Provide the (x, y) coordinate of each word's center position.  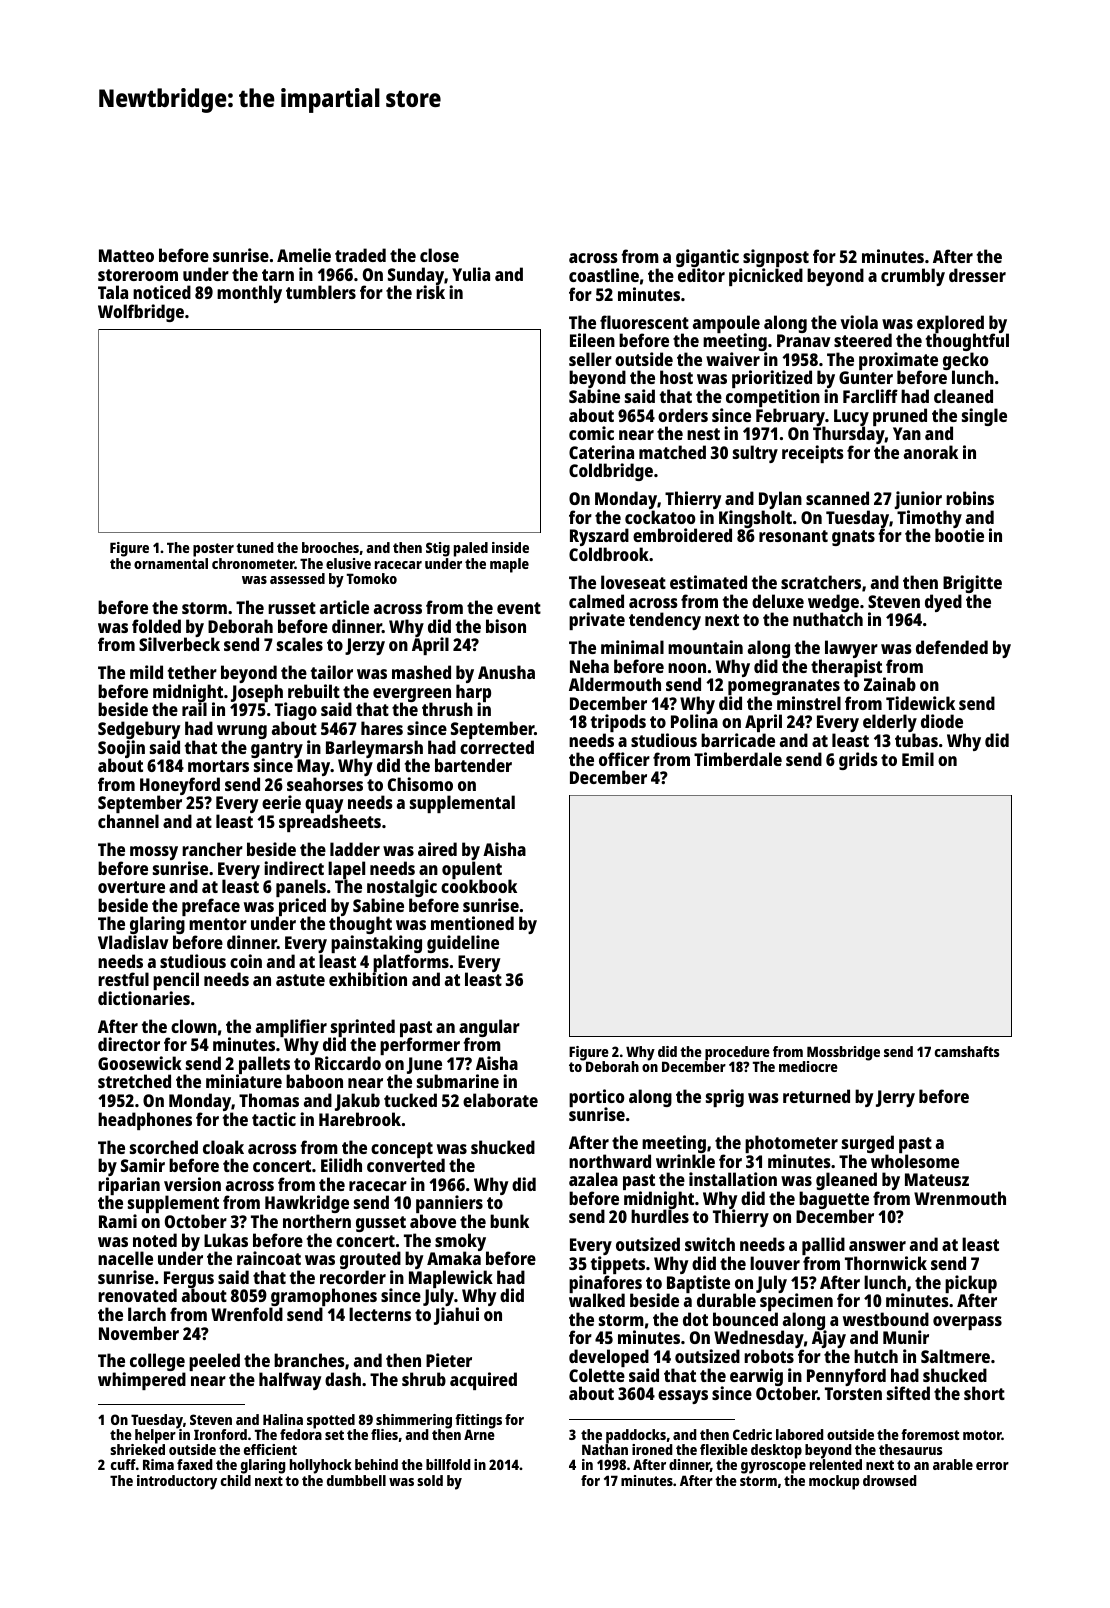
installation (733, 1179)
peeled (214, 1363)
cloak (223, 1147)
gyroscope (773, 1468)
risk (430, 292)
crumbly (913, 277)
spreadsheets (330, 823)
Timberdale (738, 759)
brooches (330, 547)
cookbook (479, 886)
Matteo (126, 255)
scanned (837, 498)
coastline (604, 275)
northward (610, 1161)
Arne (479, 1434)
